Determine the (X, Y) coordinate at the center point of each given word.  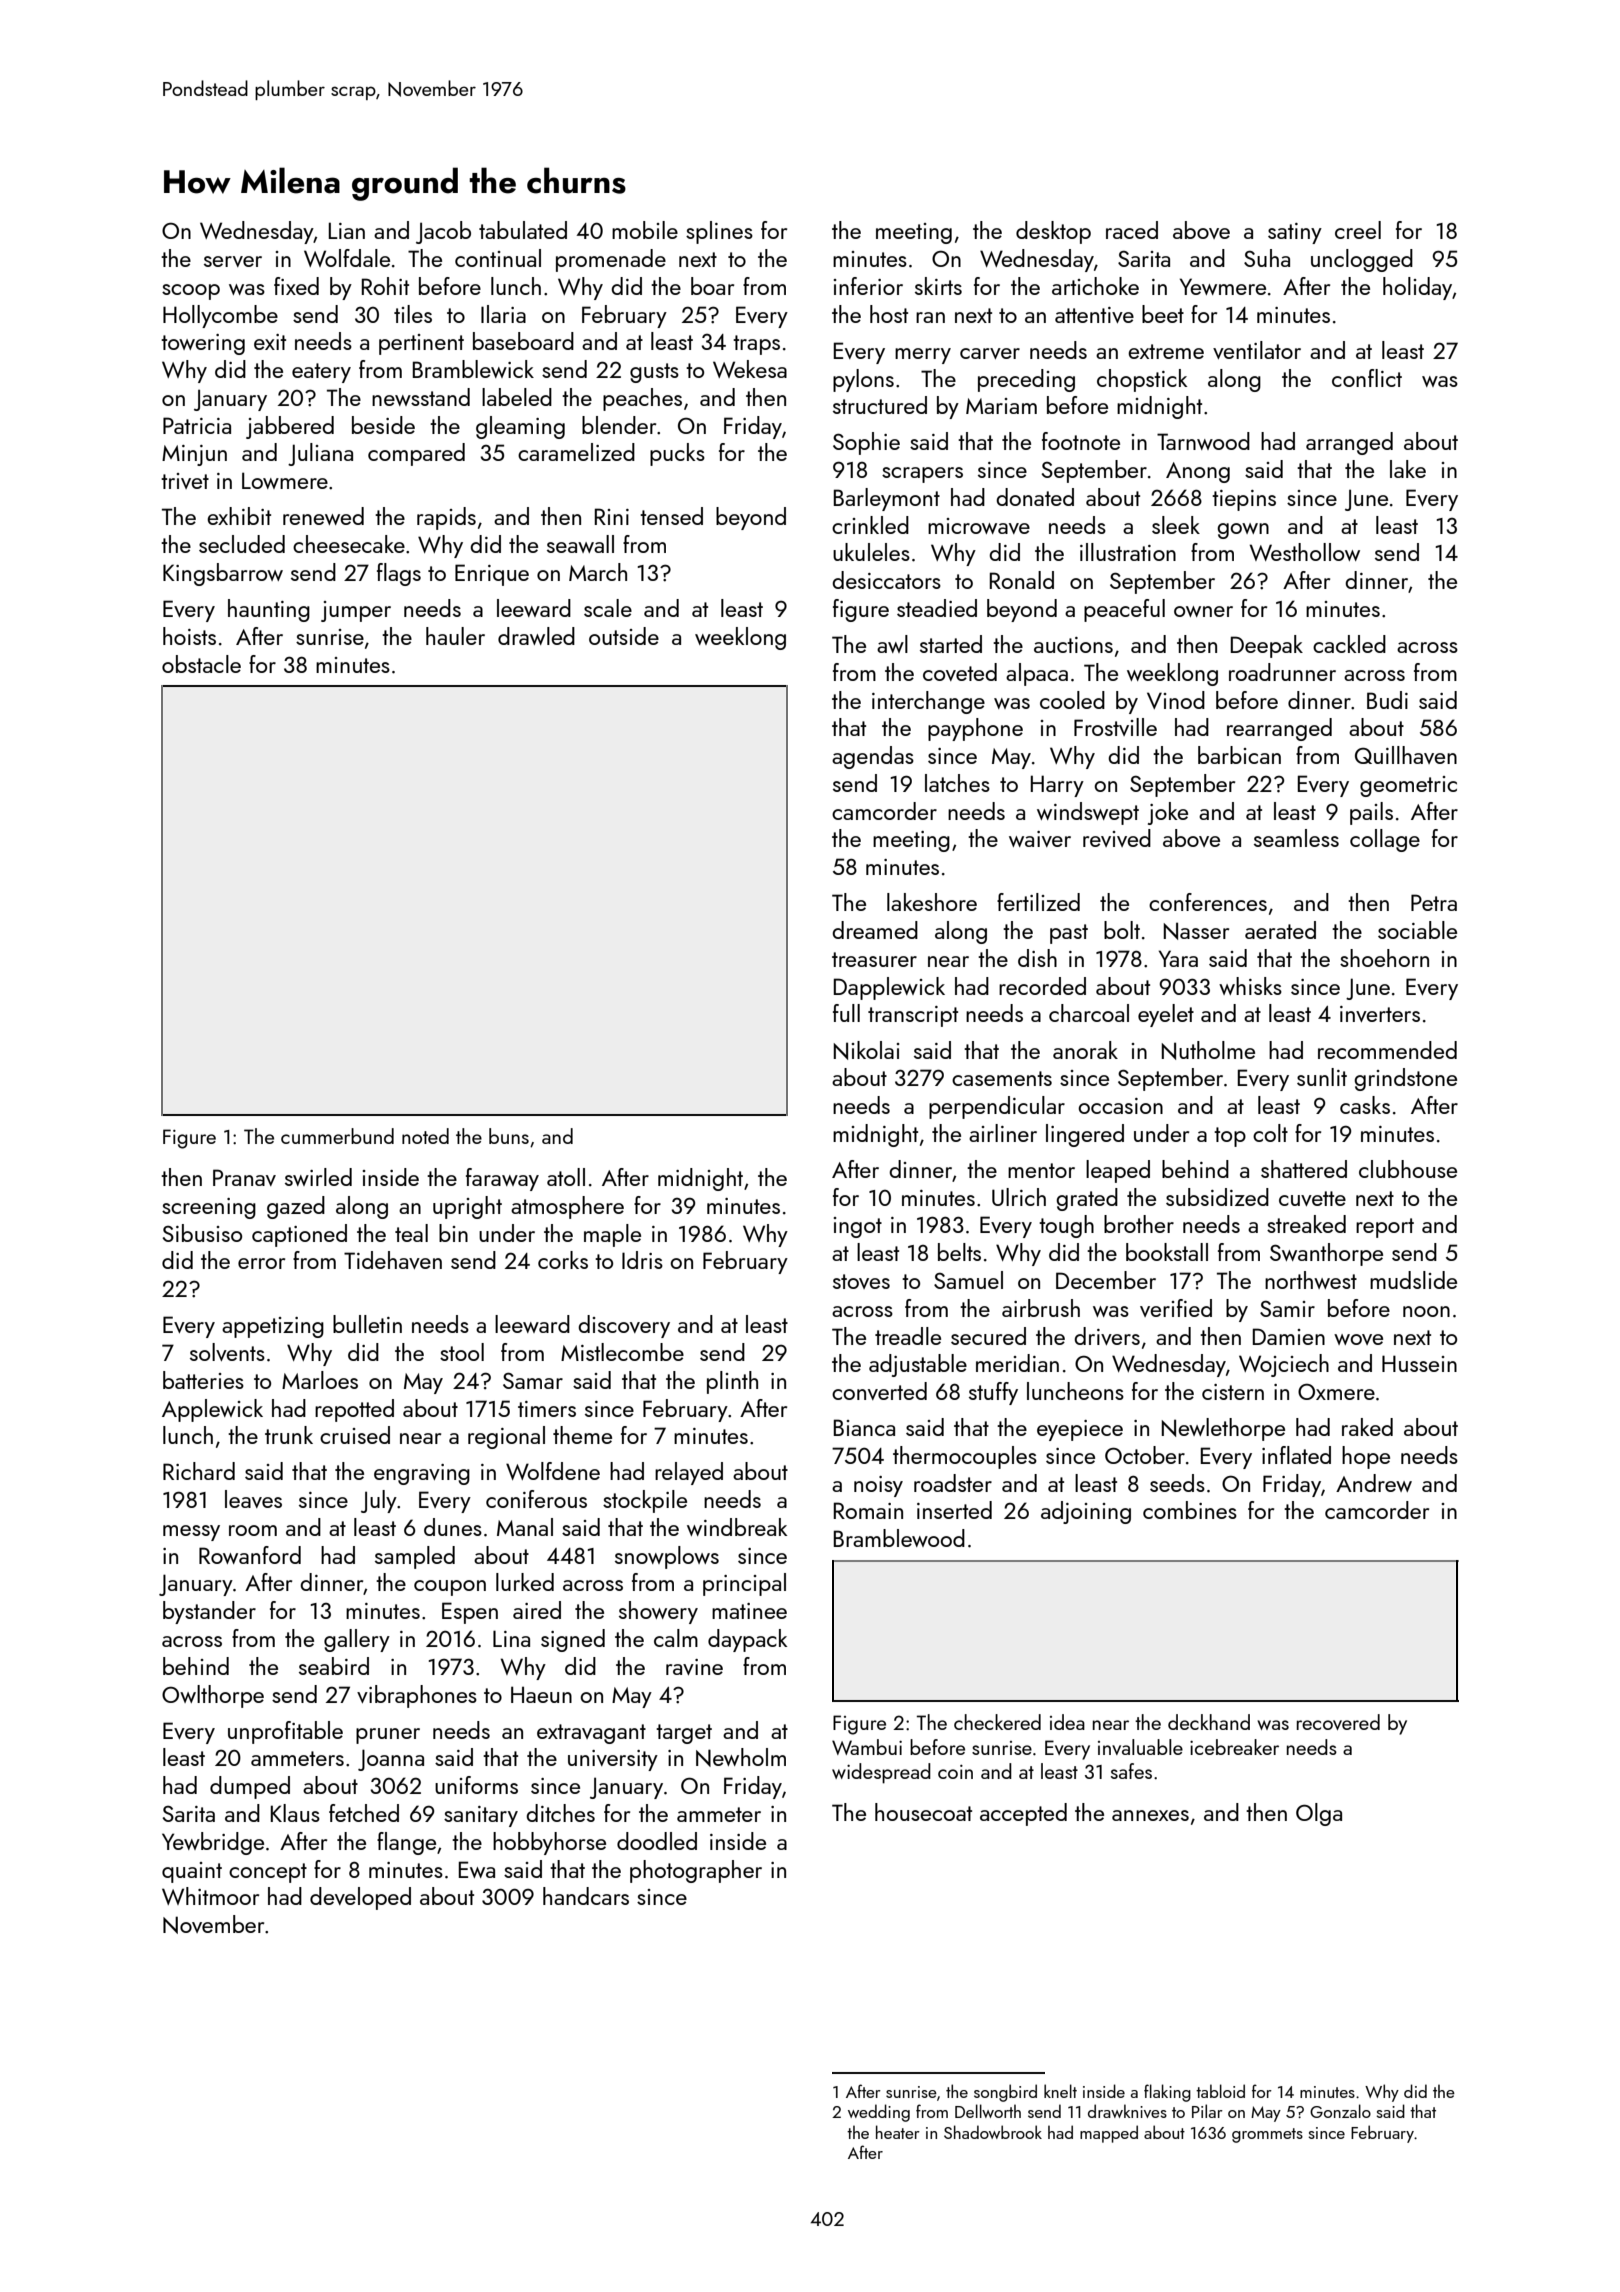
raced (1132, 230)
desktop (1053, 232)
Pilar (1207, 2111)
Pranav (244, 1177)
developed (360, 1898)
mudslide (1413, 1280)
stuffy (993, 1393)
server (233, 261)
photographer (696, 1871)
